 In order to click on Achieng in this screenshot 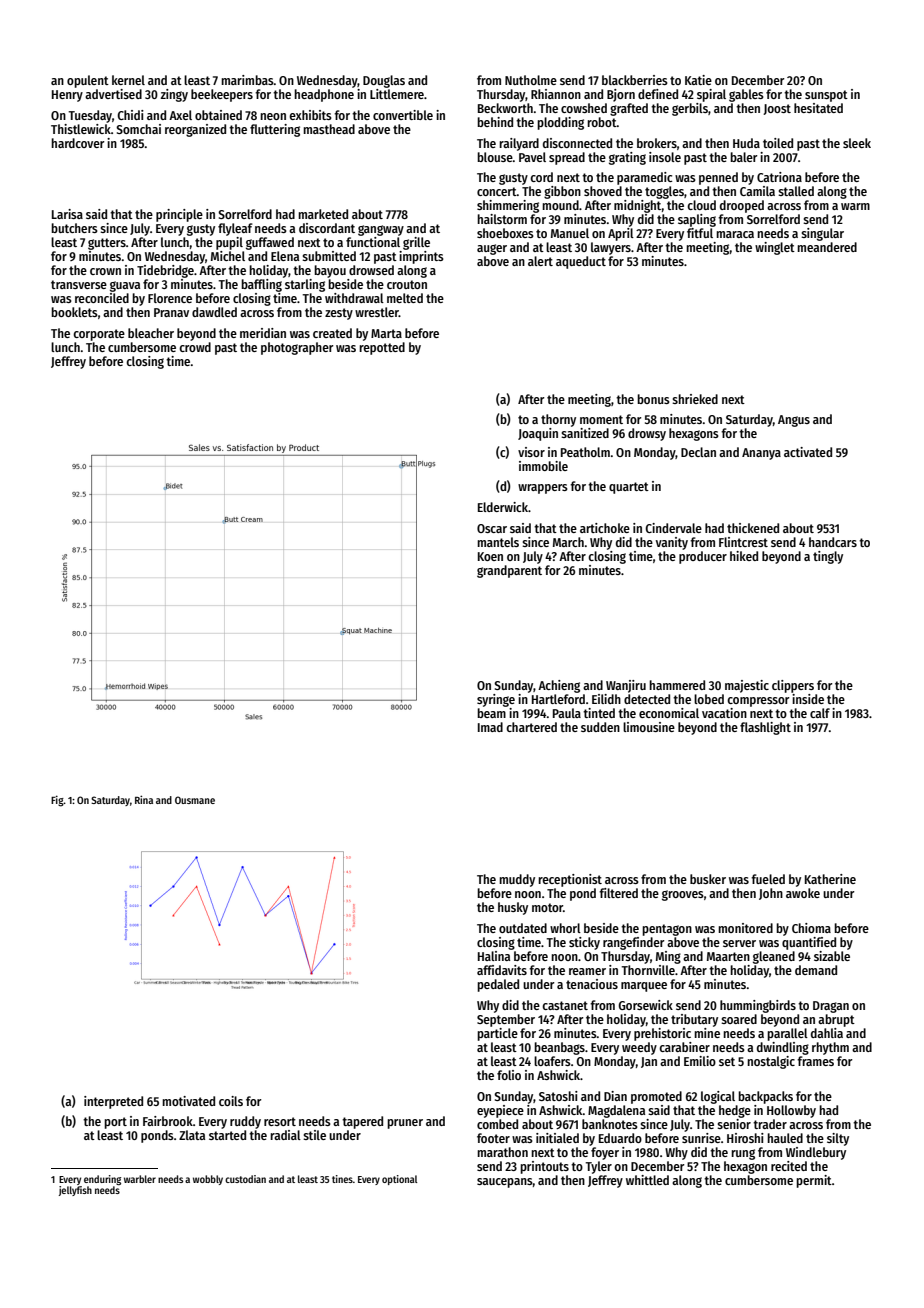, I will do `click(559, 686)`.
